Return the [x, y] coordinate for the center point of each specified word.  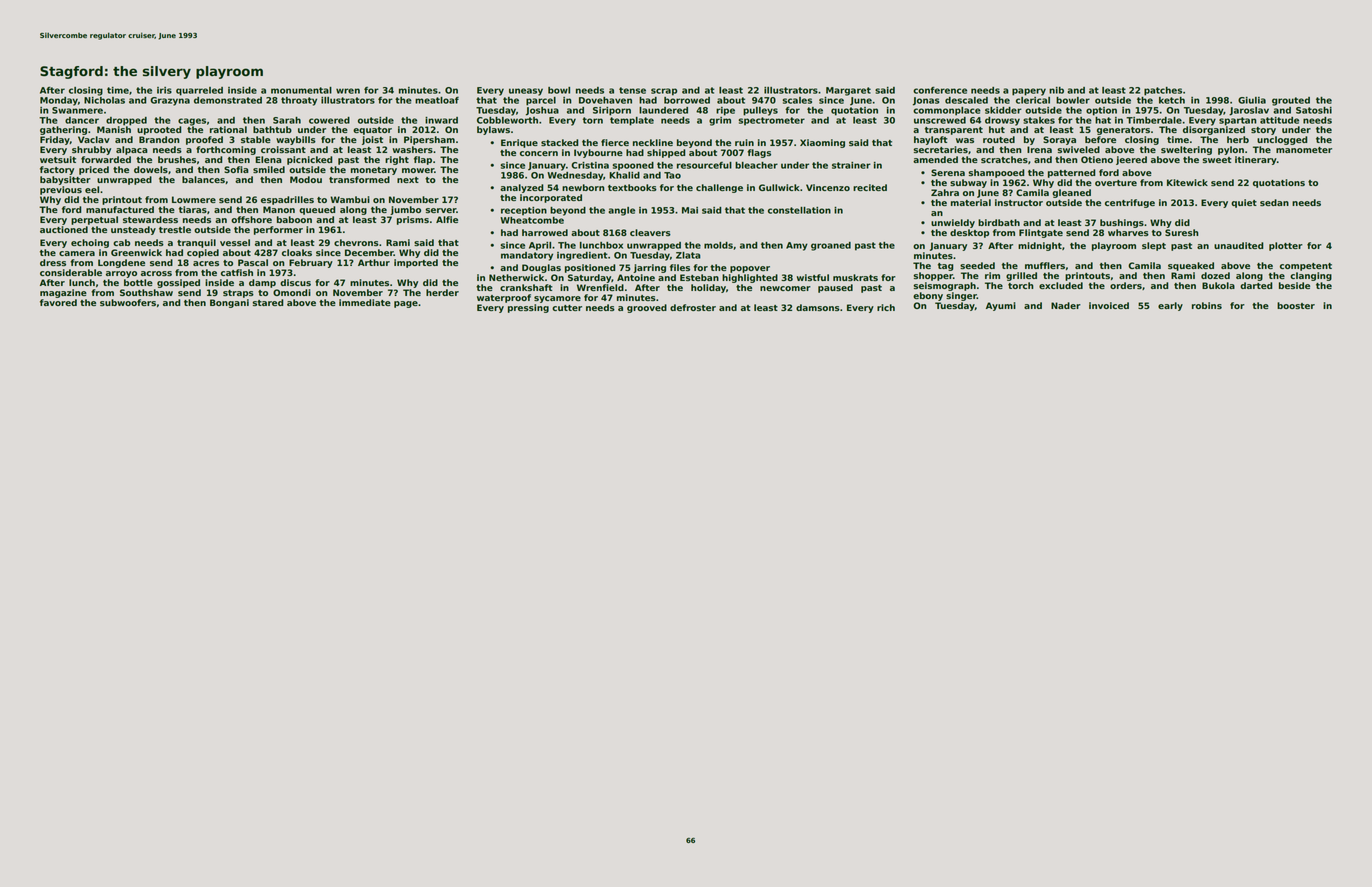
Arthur [374, 262]
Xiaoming [822, 143]
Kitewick [1187, 182]
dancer [82, 120]
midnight [1040, 246]
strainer [851, 165]
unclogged [1282, 140]
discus [295, 282]
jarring [649, 268]
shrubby [91, 150]
